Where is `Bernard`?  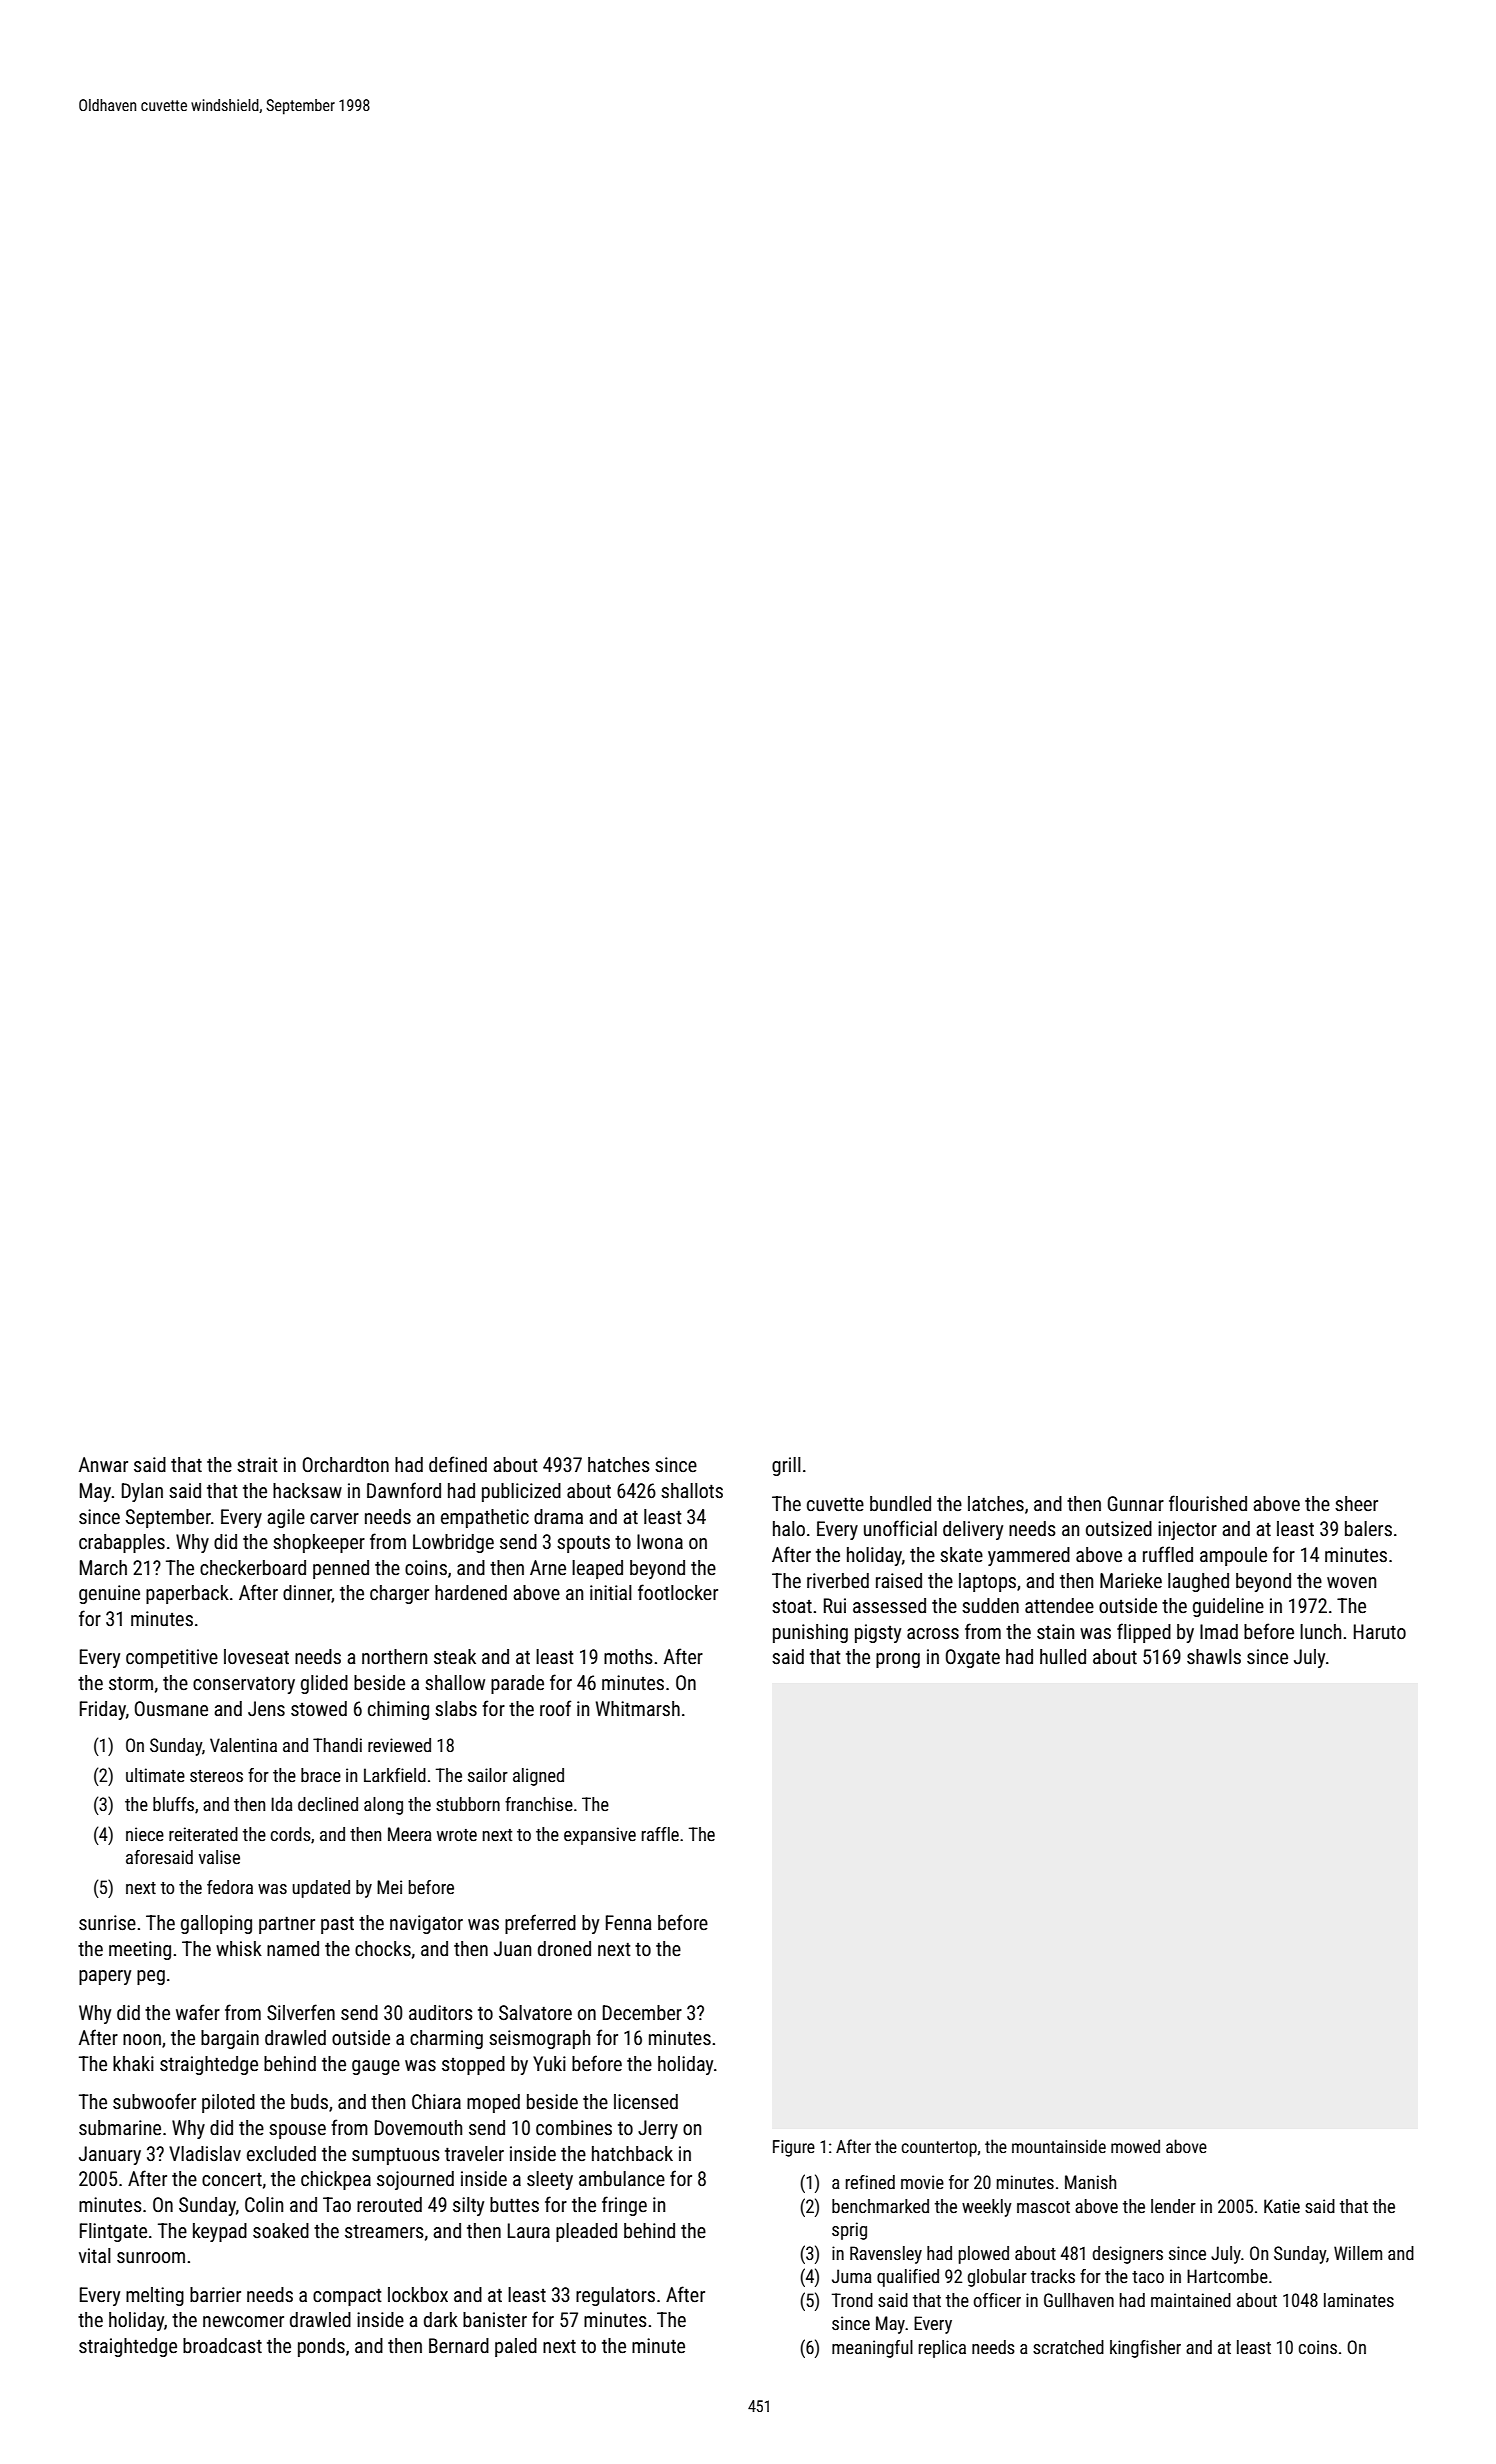
Bernard is located at coordinates (459, 2345).
